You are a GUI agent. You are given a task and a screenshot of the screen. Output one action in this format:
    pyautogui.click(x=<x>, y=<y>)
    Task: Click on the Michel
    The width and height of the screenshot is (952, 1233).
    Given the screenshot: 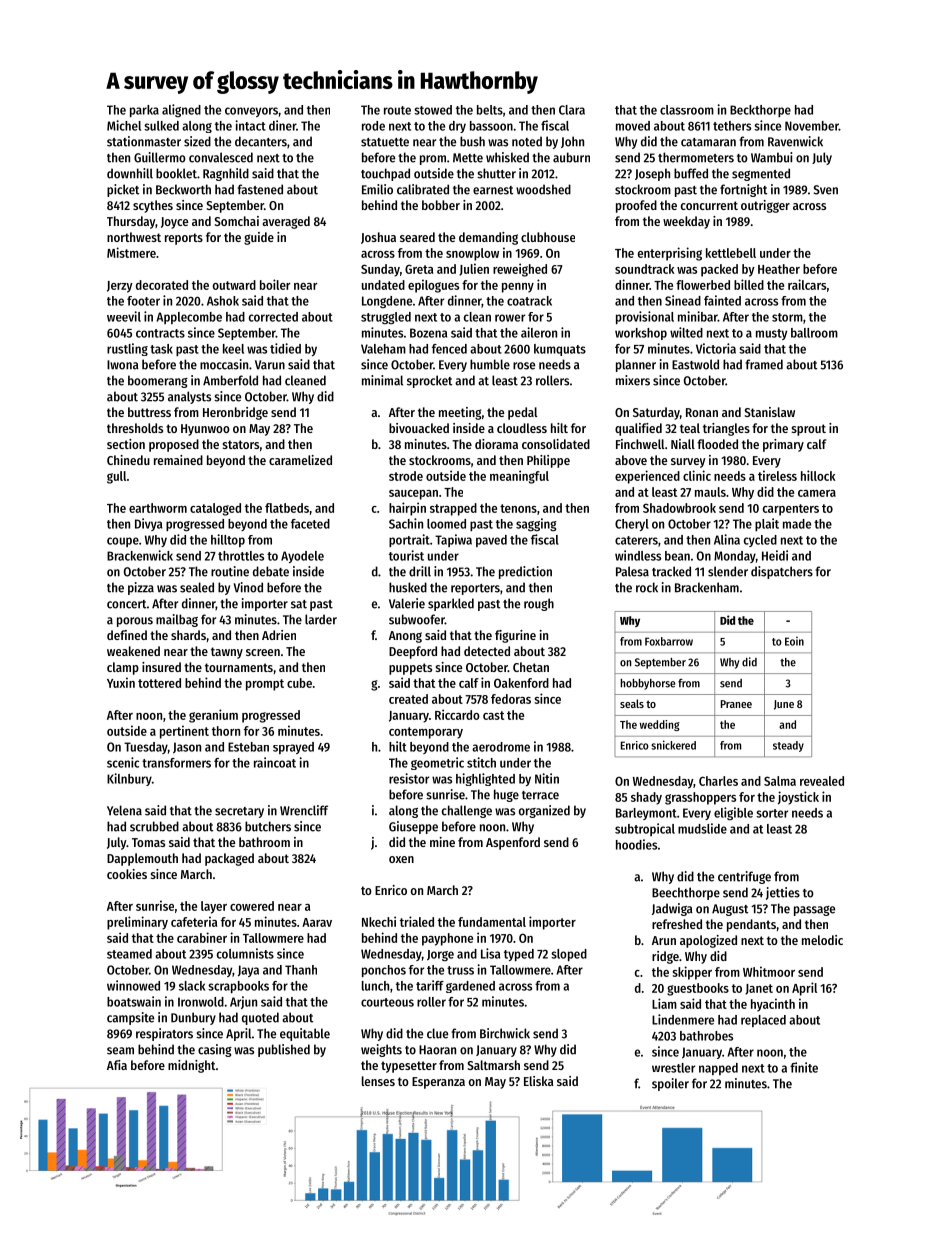 What is the action you would take?
    pyautogui.click(x=124, y=125)
